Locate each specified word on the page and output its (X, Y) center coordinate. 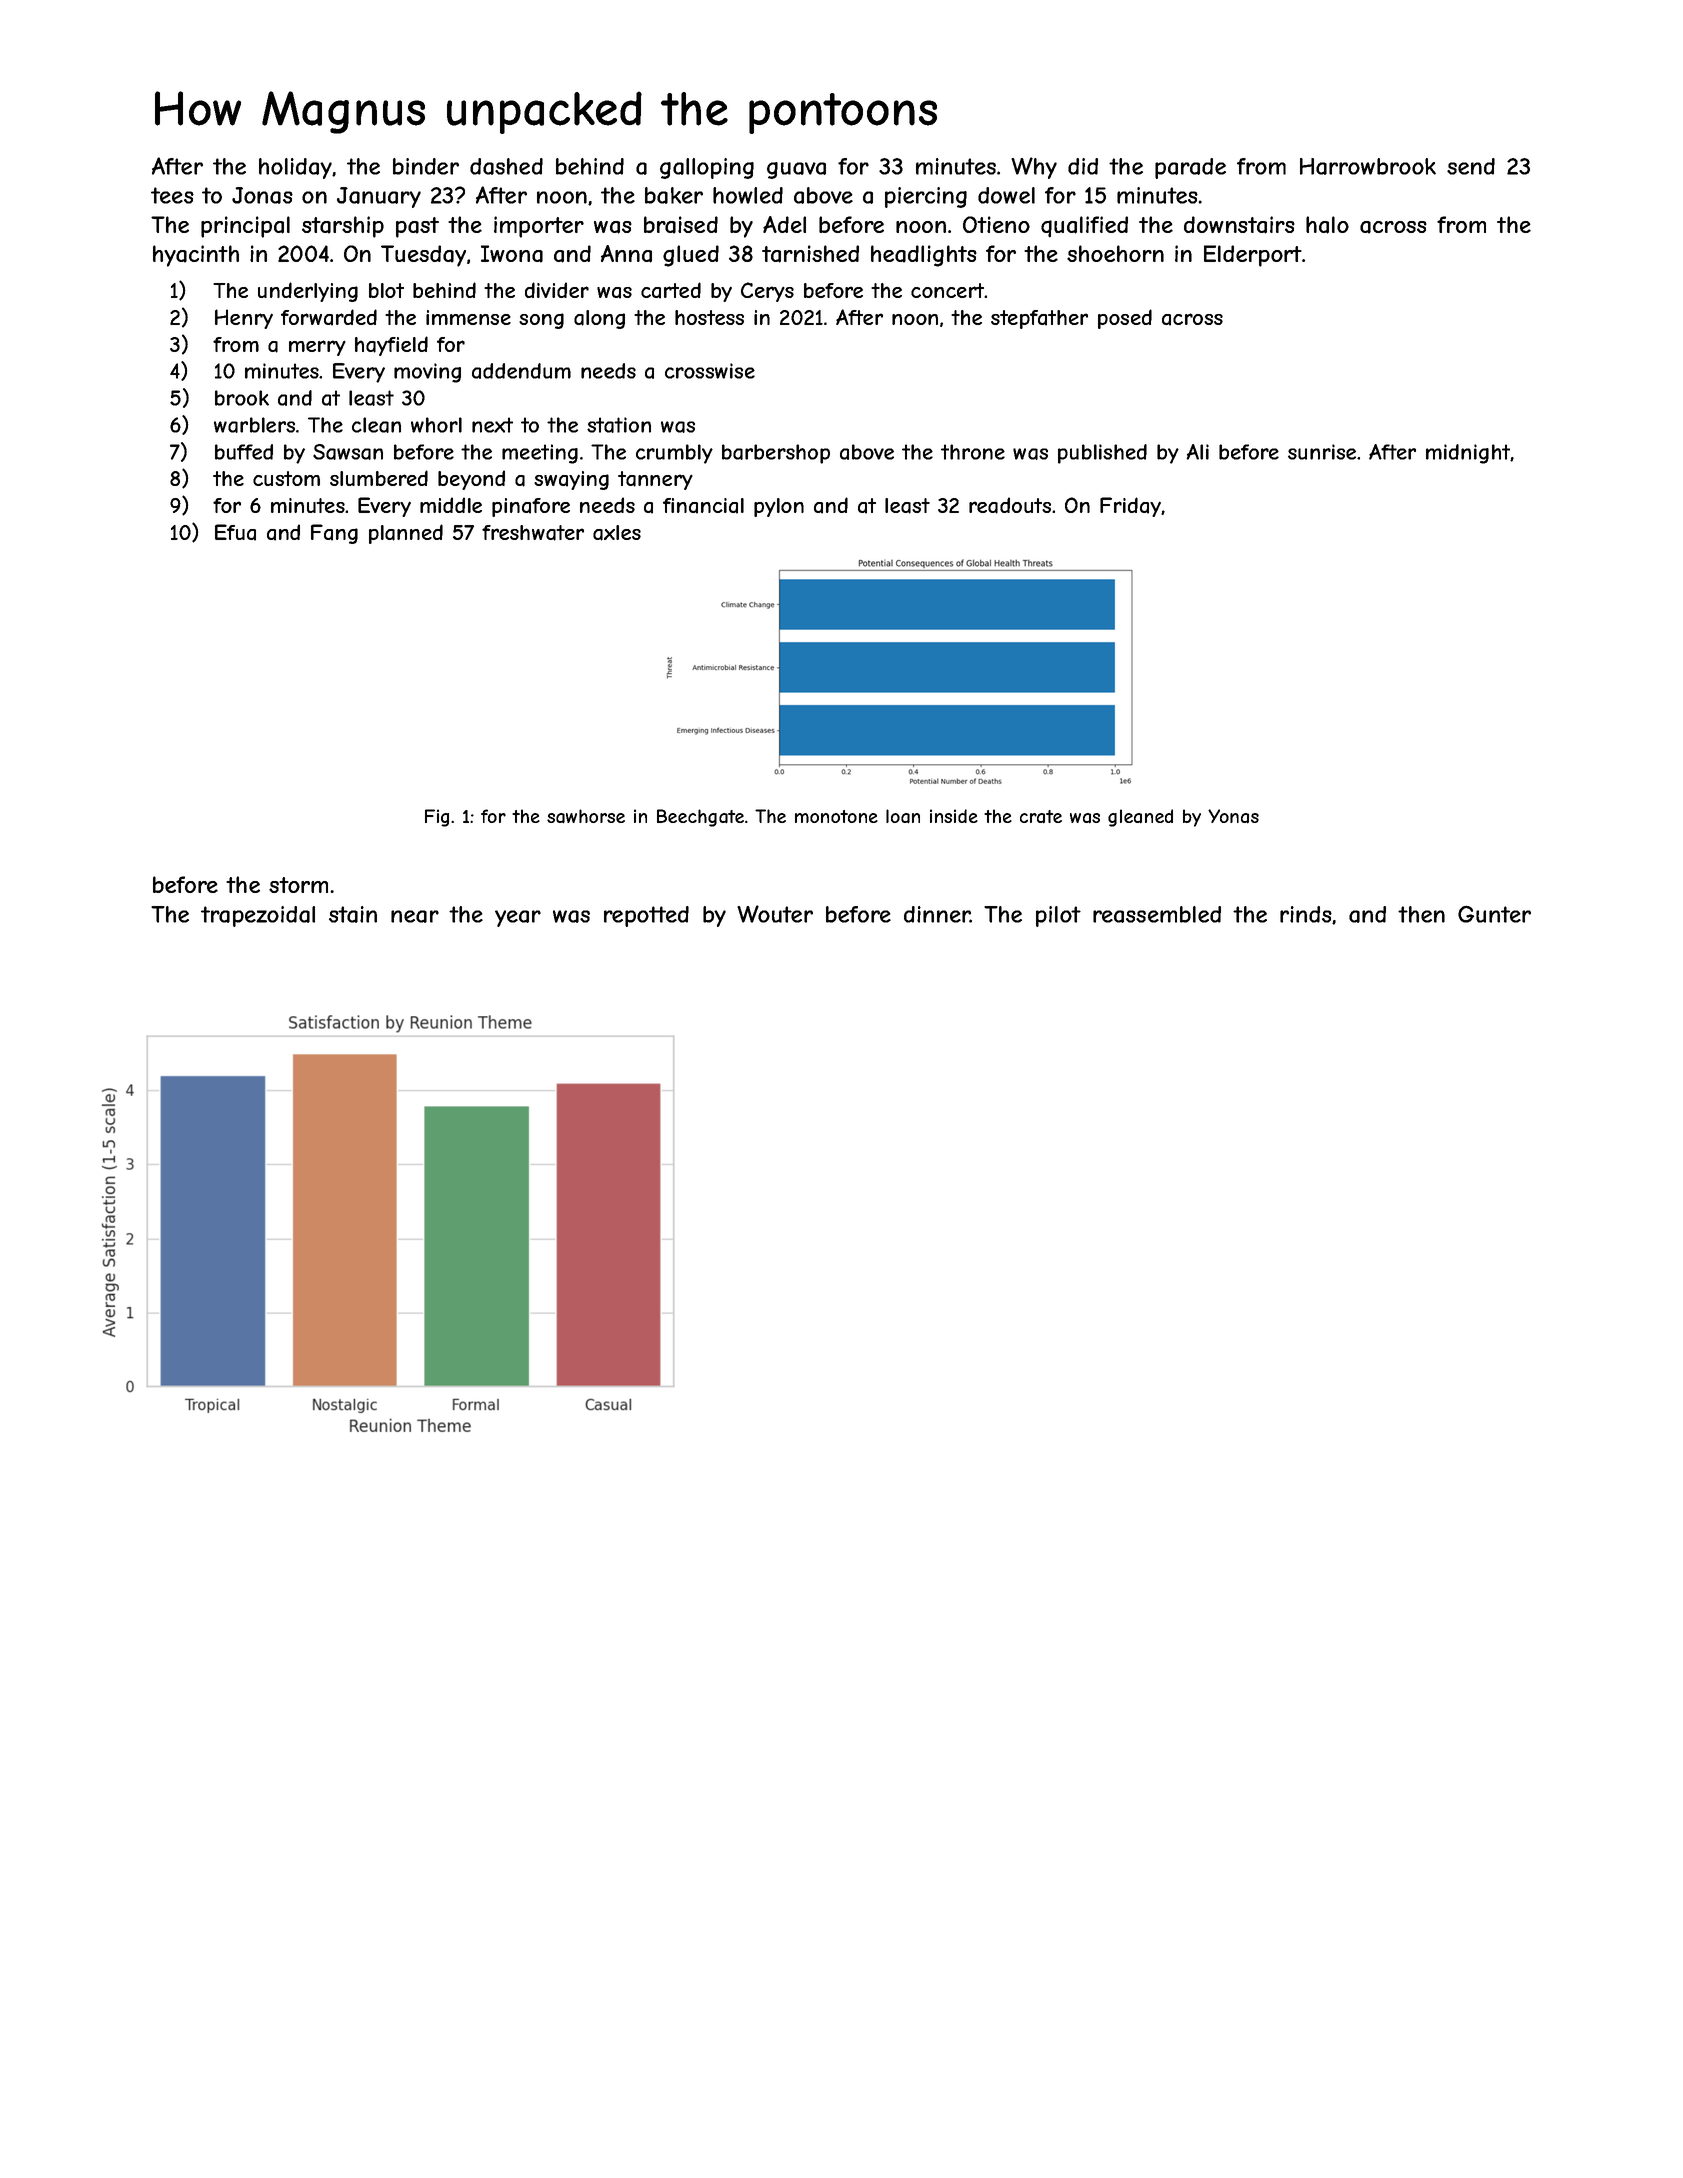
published (1102, 454)
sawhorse (586, 816)
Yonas (1233, 816)
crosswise (710, 371)
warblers (254, 425)
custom (286, 478)
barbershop (776, 454)
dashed (506, 166)
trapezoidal (258, 916)
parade (1190, 168)
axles (617, 533)
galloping (707, 168)
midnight (1468, 454)
